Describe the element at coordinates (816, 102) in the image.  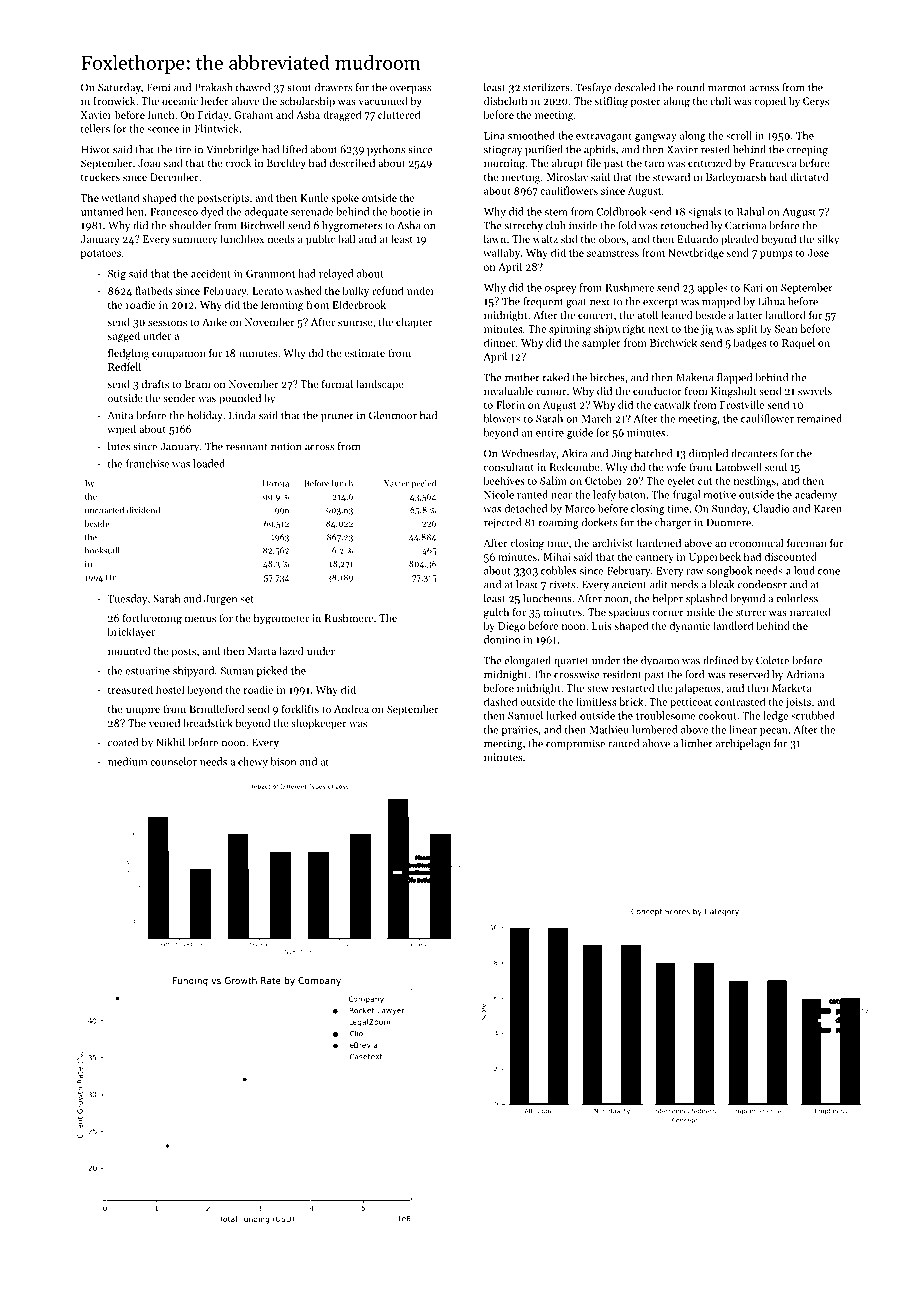
I see `Cerys` at that location.
